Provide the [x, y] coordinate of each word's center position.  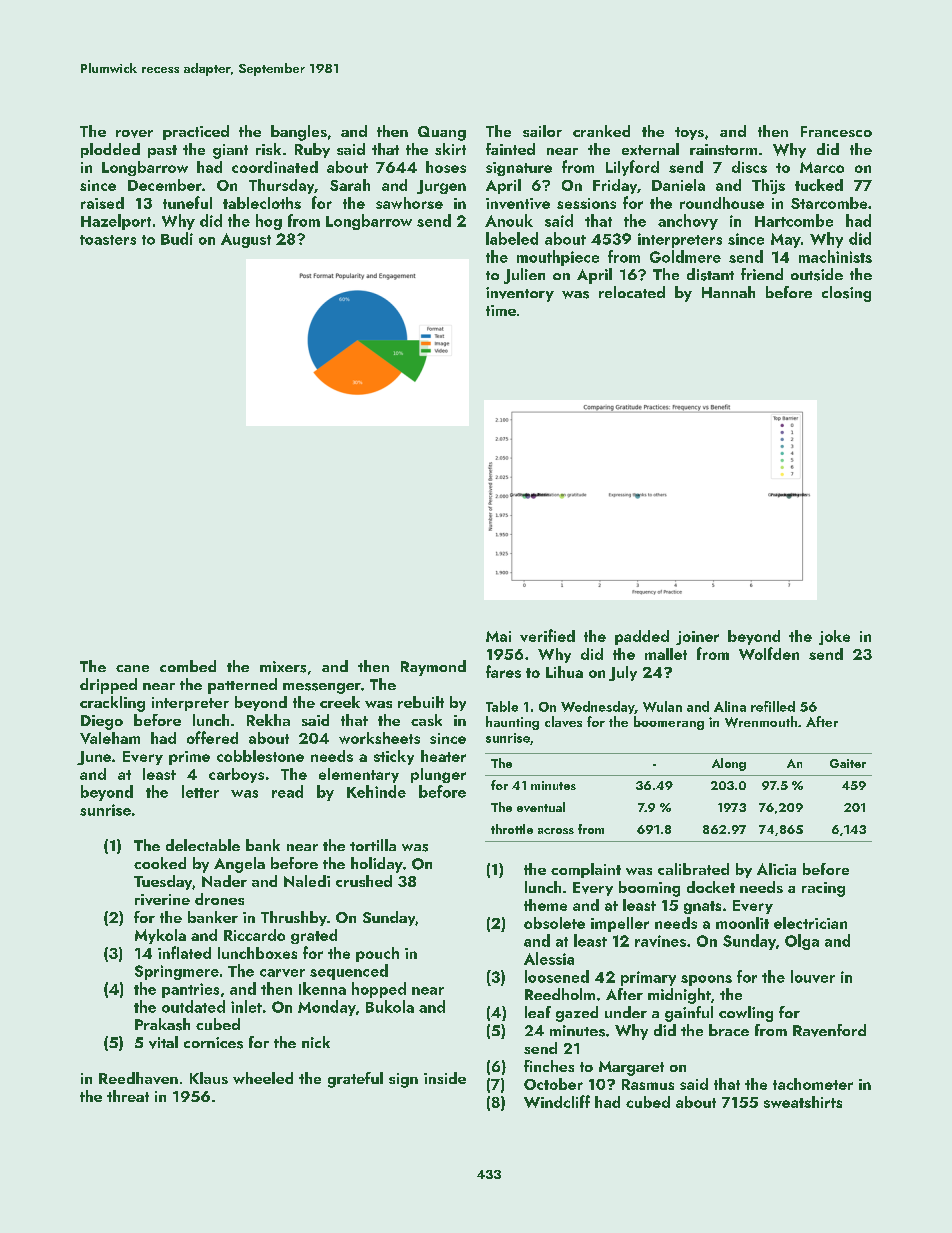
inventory [520, 294]
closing [846, 294]
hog [269, 222]
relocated [632, 292]
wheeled [263, 1078]
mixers [283, 667]
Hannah [728, 292]
